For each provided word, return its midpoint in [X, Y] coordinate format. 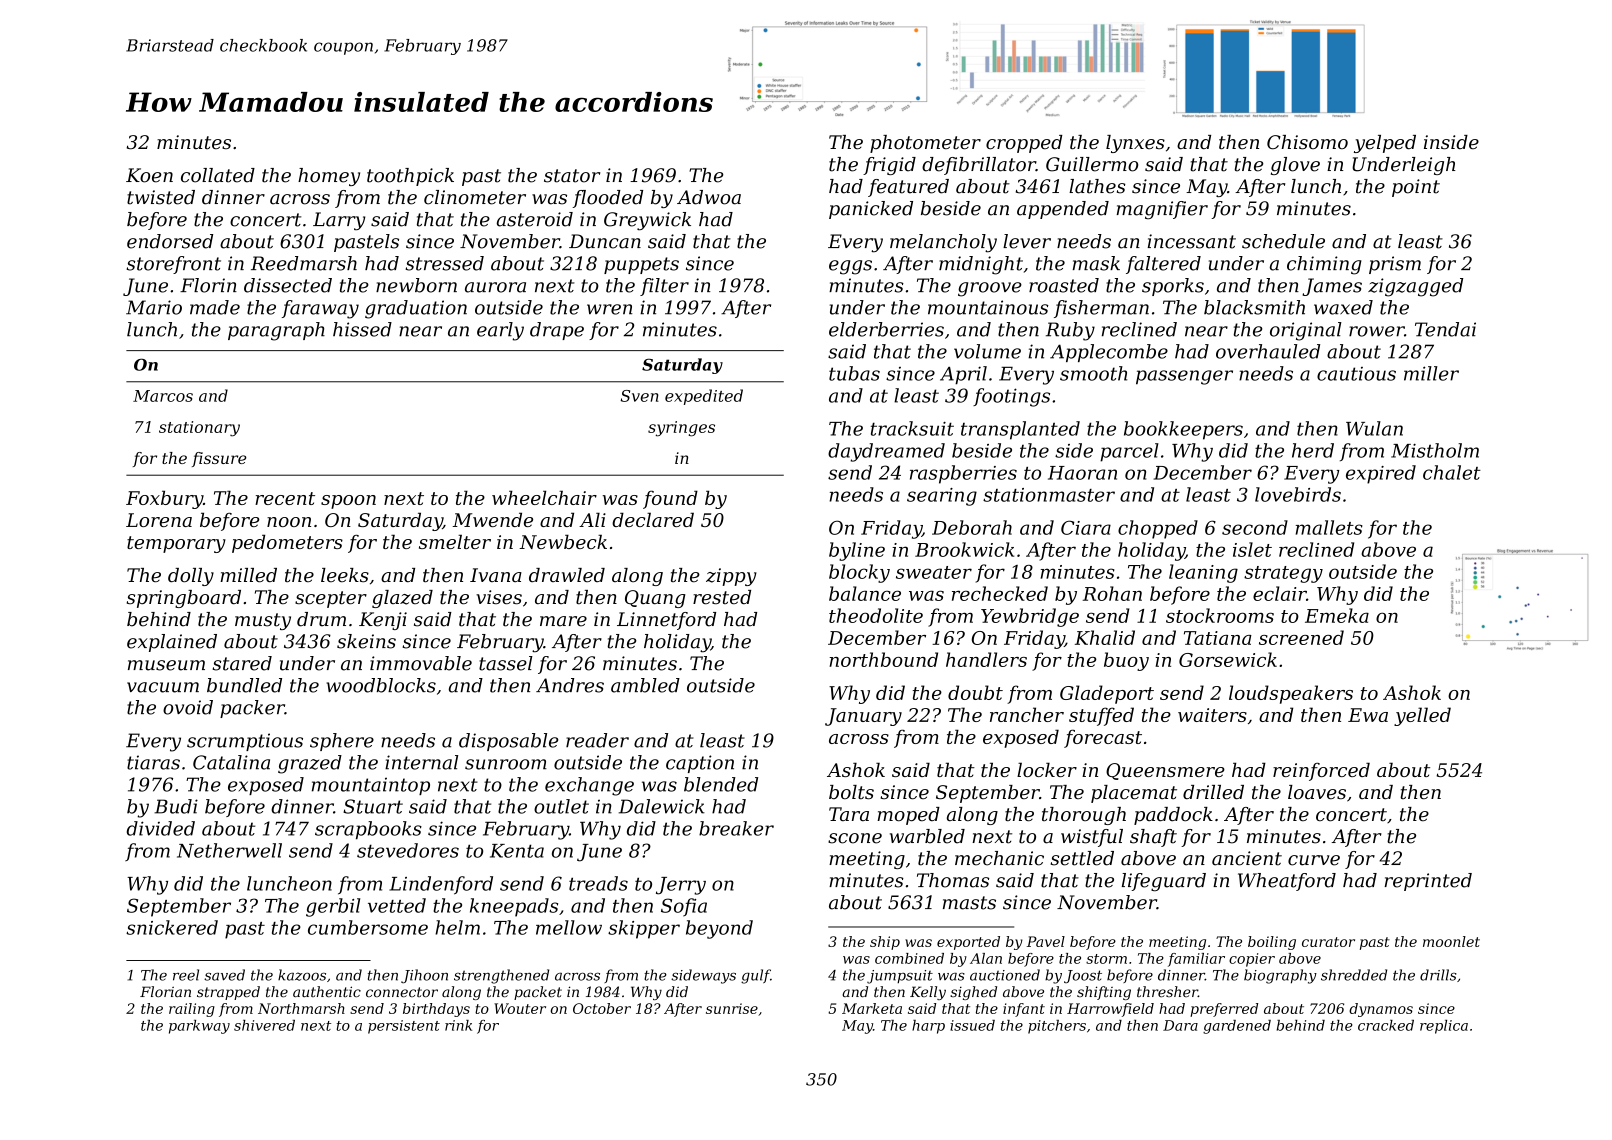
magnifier [1162, 210]
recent [285, 498]
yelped [1385, 144]
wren [609, 309]
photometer [925, 144]
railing [192, 1010]
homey [329, 177]
